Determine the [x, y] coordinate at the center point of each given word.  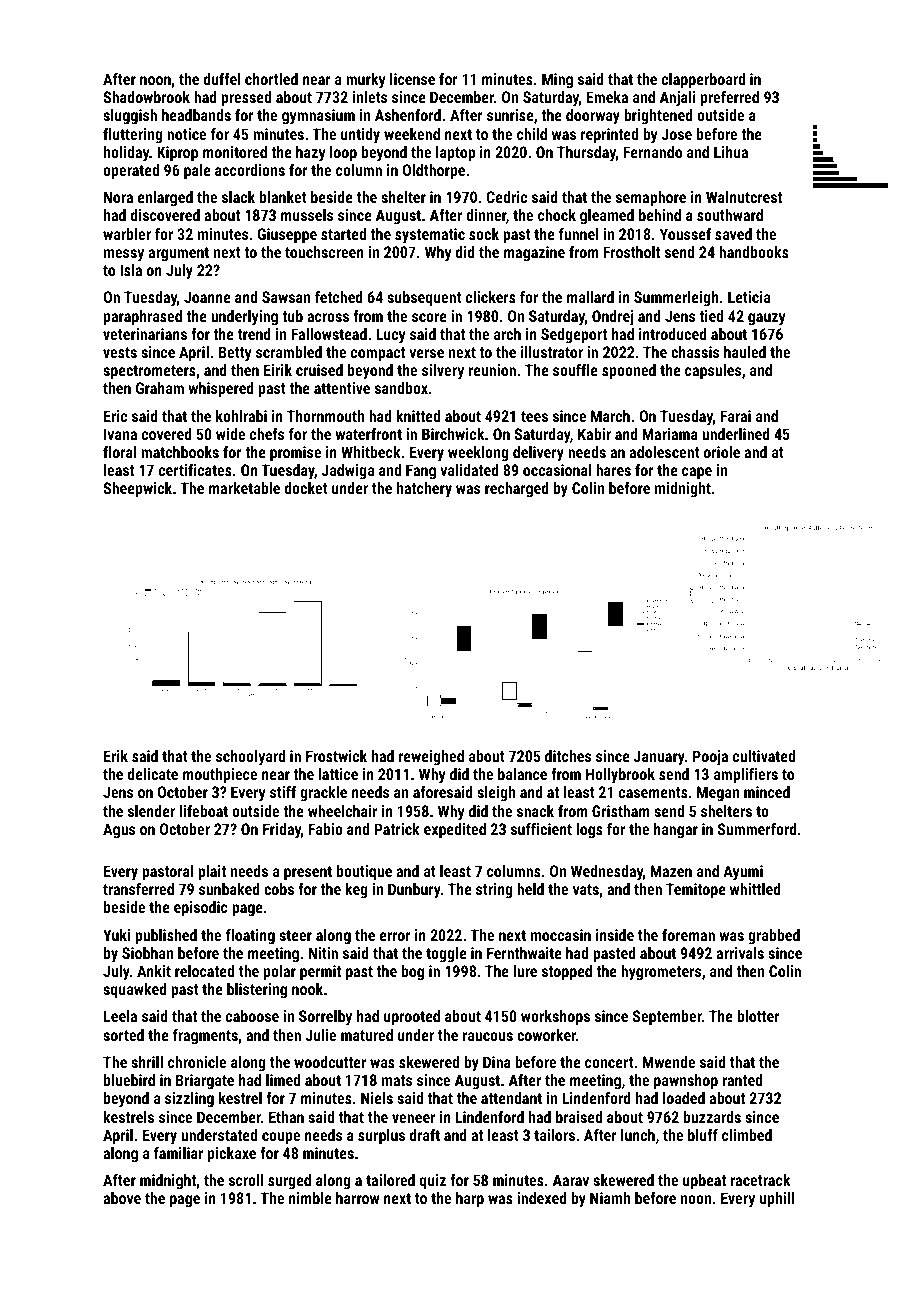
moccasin [561, 935]
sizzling [189, 1100]
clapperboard [703, 81]
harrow [357, 1198]
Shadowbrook [146, 97]
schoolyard [250, 758]
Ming [557, 81]
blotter [758, 1016]
